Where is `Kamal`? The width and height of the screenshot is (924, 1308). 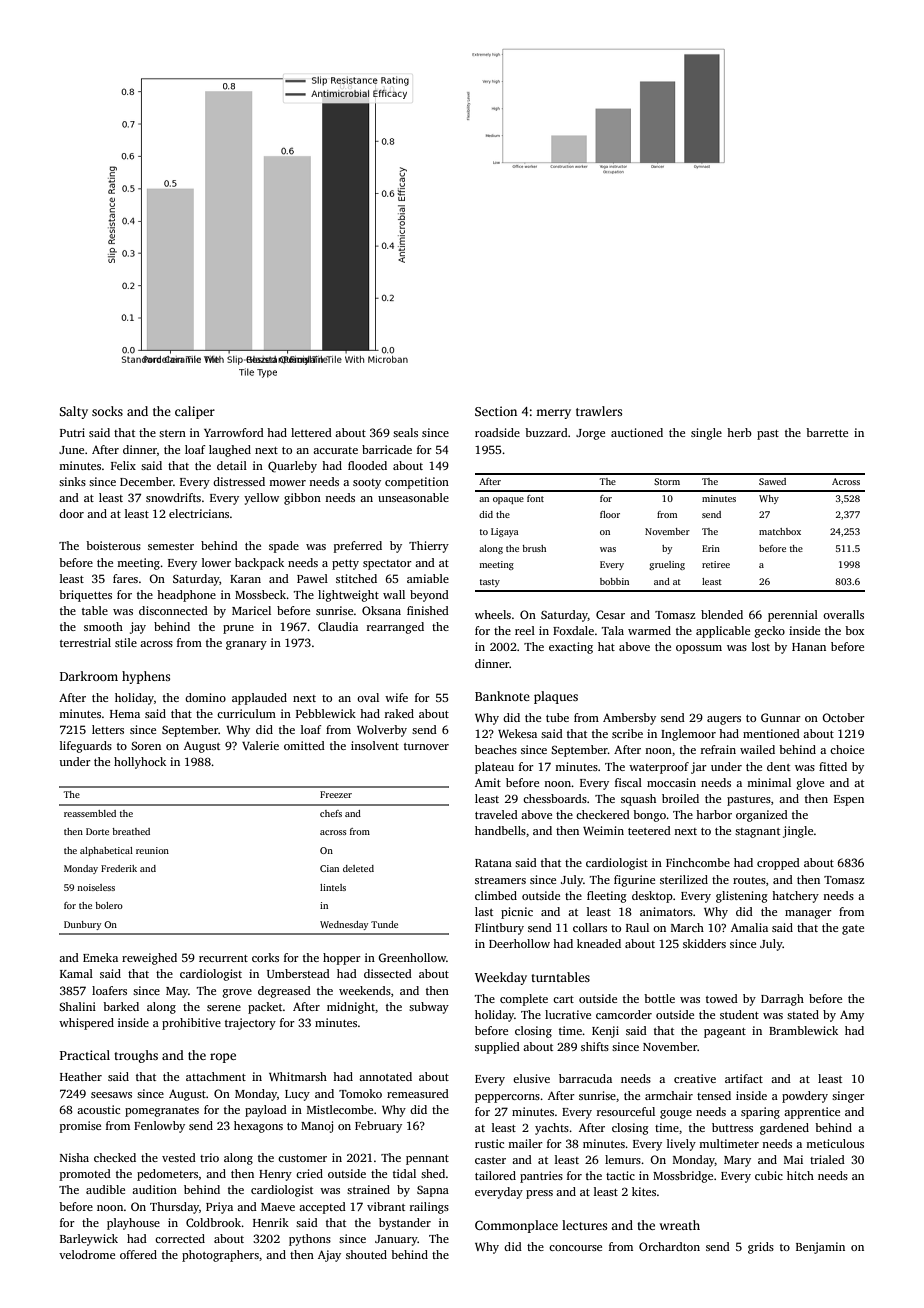 Kamal is located at coordinates (76, 973).
